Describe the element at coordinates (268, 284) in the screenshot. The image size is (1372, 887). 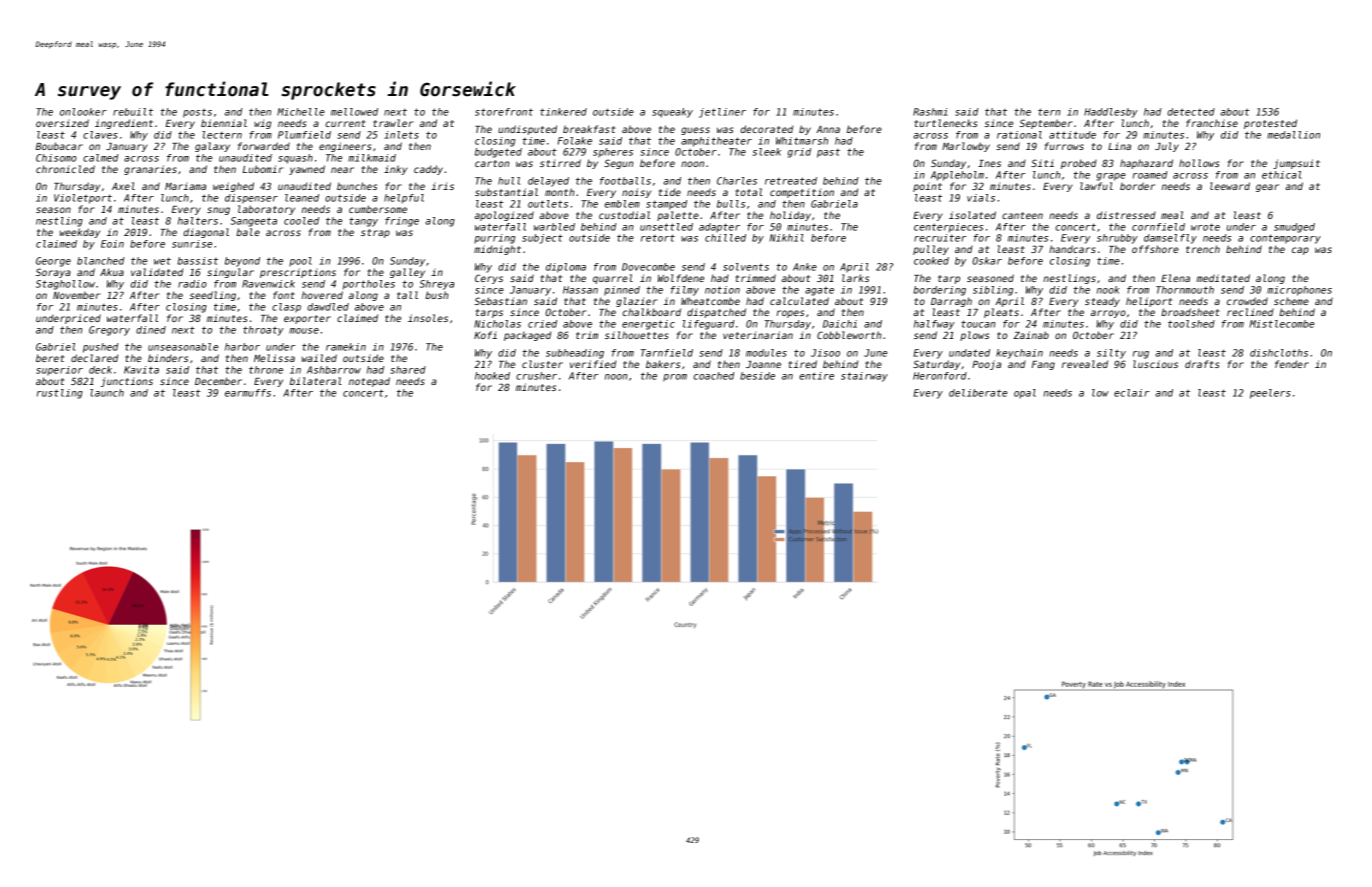
I see `Ravenwick` at that location.
